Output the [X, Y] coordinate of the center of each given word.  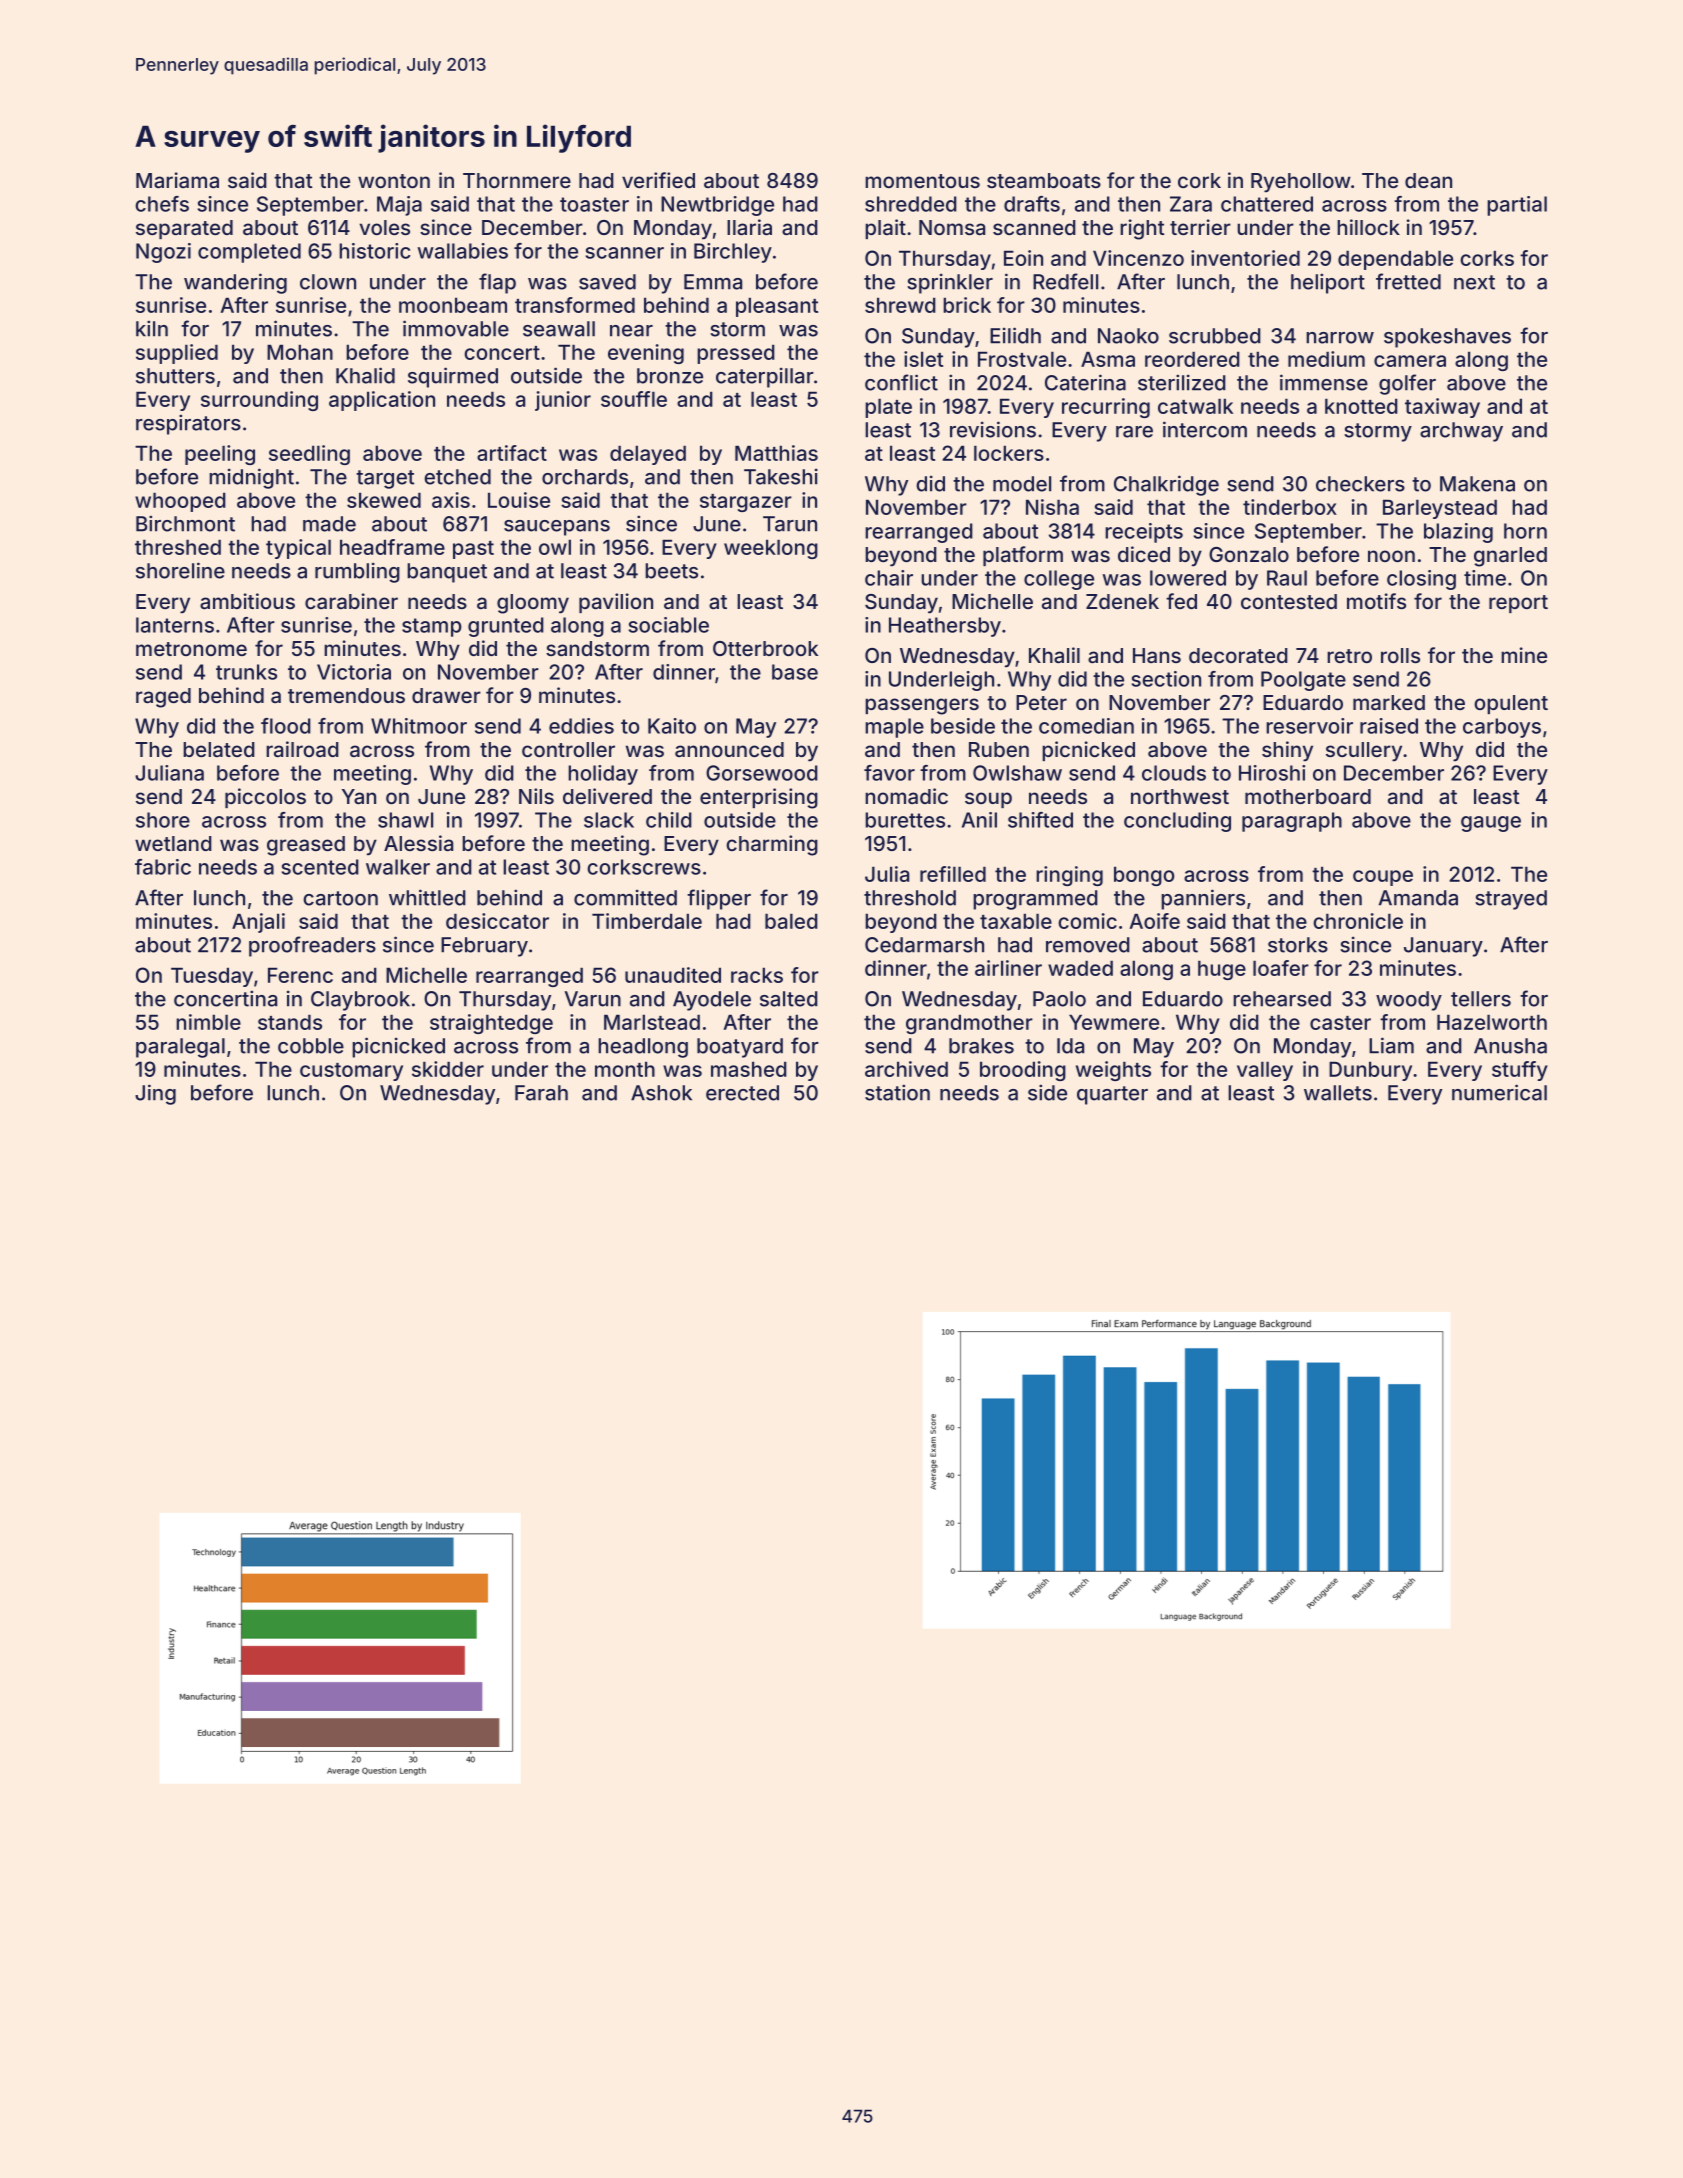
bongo [1144, 876]
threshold [910, 898]
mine [1524, 655]
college [1059, 580]
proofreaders [312, 946]
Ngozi [163, 253]
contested [1289, 601]
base [795, 672]
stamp [432, 627]
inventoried [1245, 258]
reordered [1192, 359]
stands [290, 1022]
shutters [175, 376]
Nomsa [952, 227]
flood [286, 726]
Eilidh [1015, 335]
